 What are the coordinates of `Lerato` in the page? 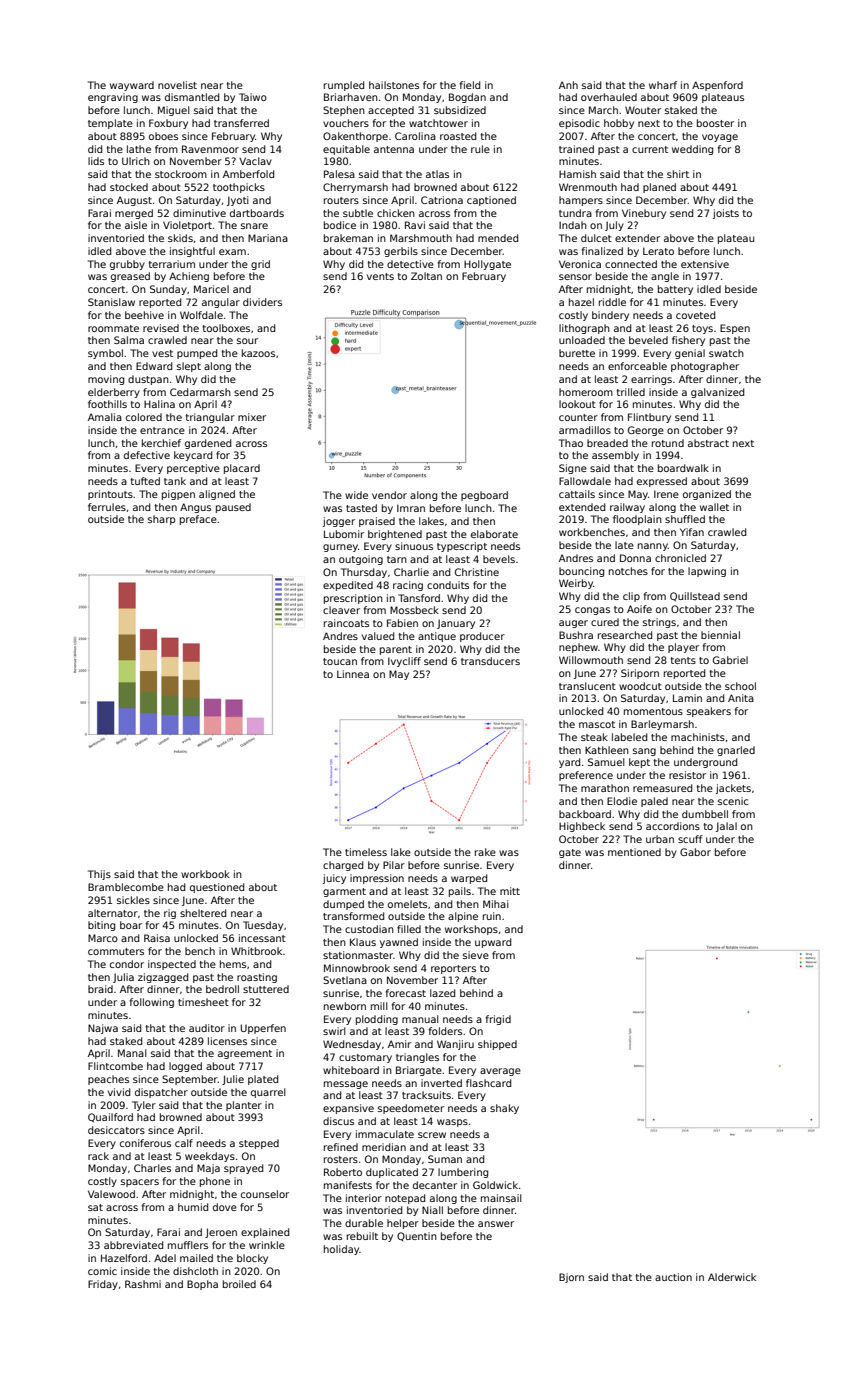 It's located at (658, 251).
